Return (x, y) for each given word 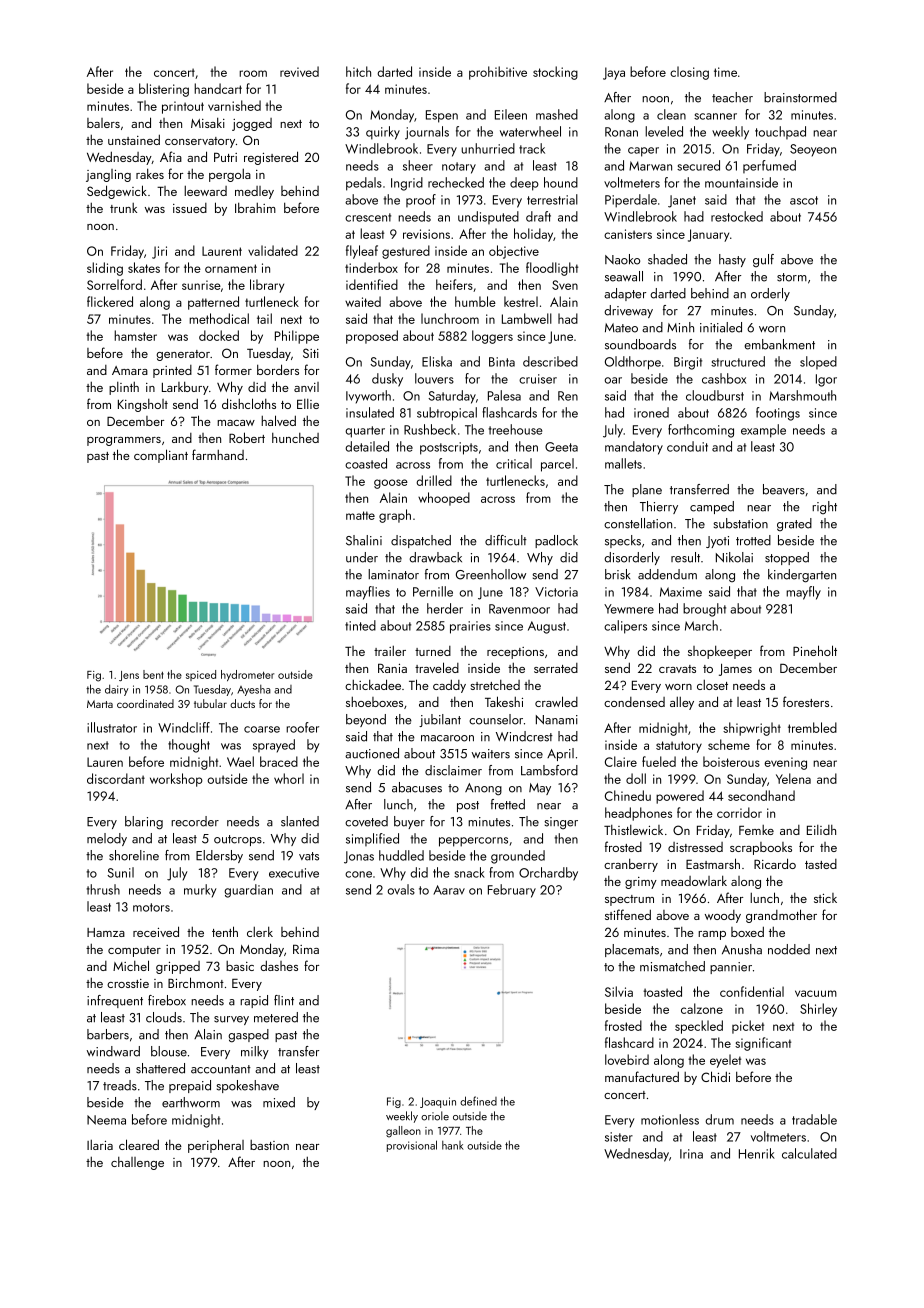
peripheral (216, 1146)
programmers (124, 441)
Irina (691, 1154)
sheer (418, 165)
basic (240, 966)
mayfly (803, 593)
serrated (556, 668)
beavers (784, 489)
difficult (506, 540)
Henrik (757, 1153)
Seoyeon (813, 150)
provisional (412, 1146)
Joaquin (438, 1102)
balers (103, 123)
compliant (161, 456)
